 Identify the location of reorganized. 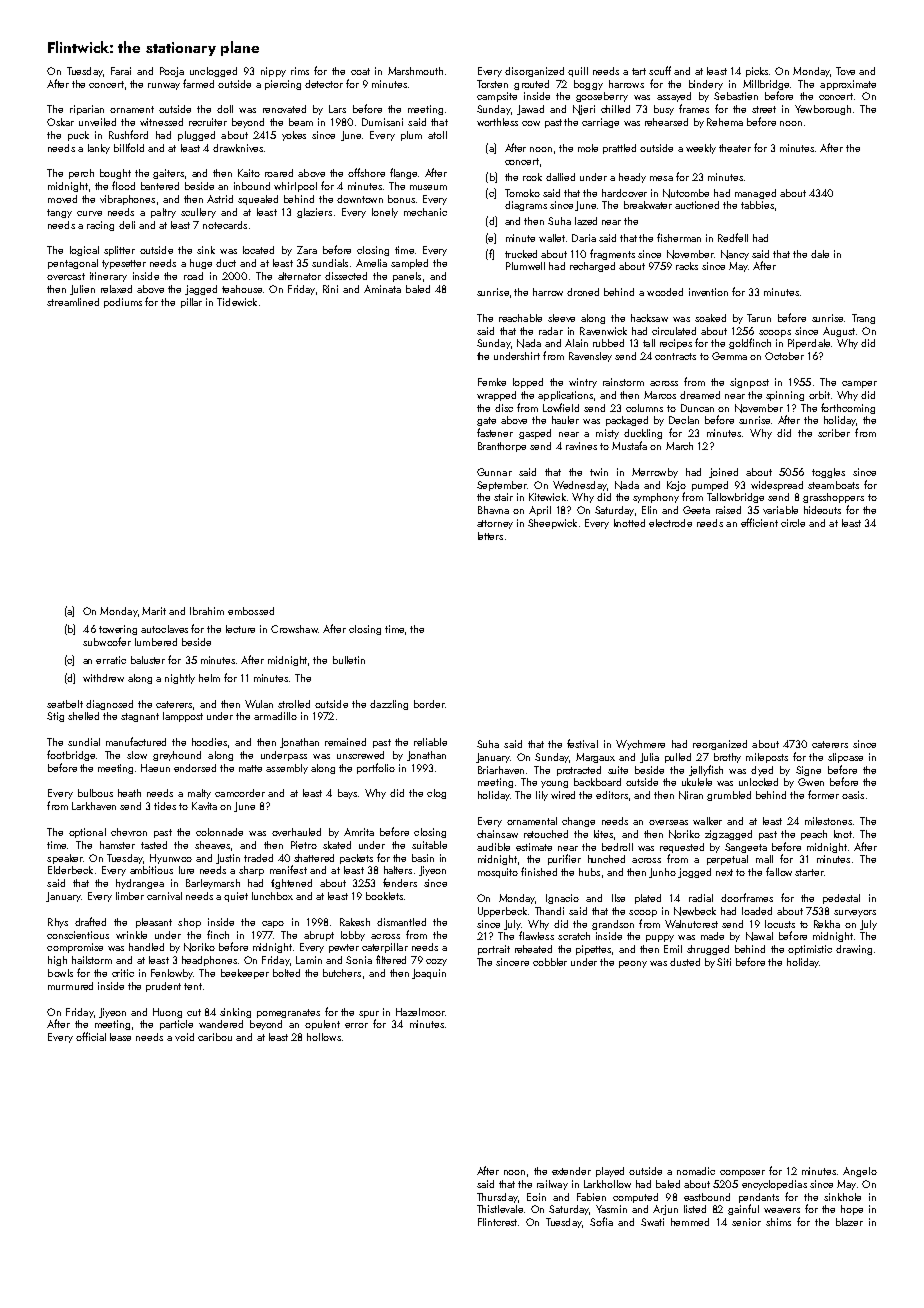
(720, 745).
